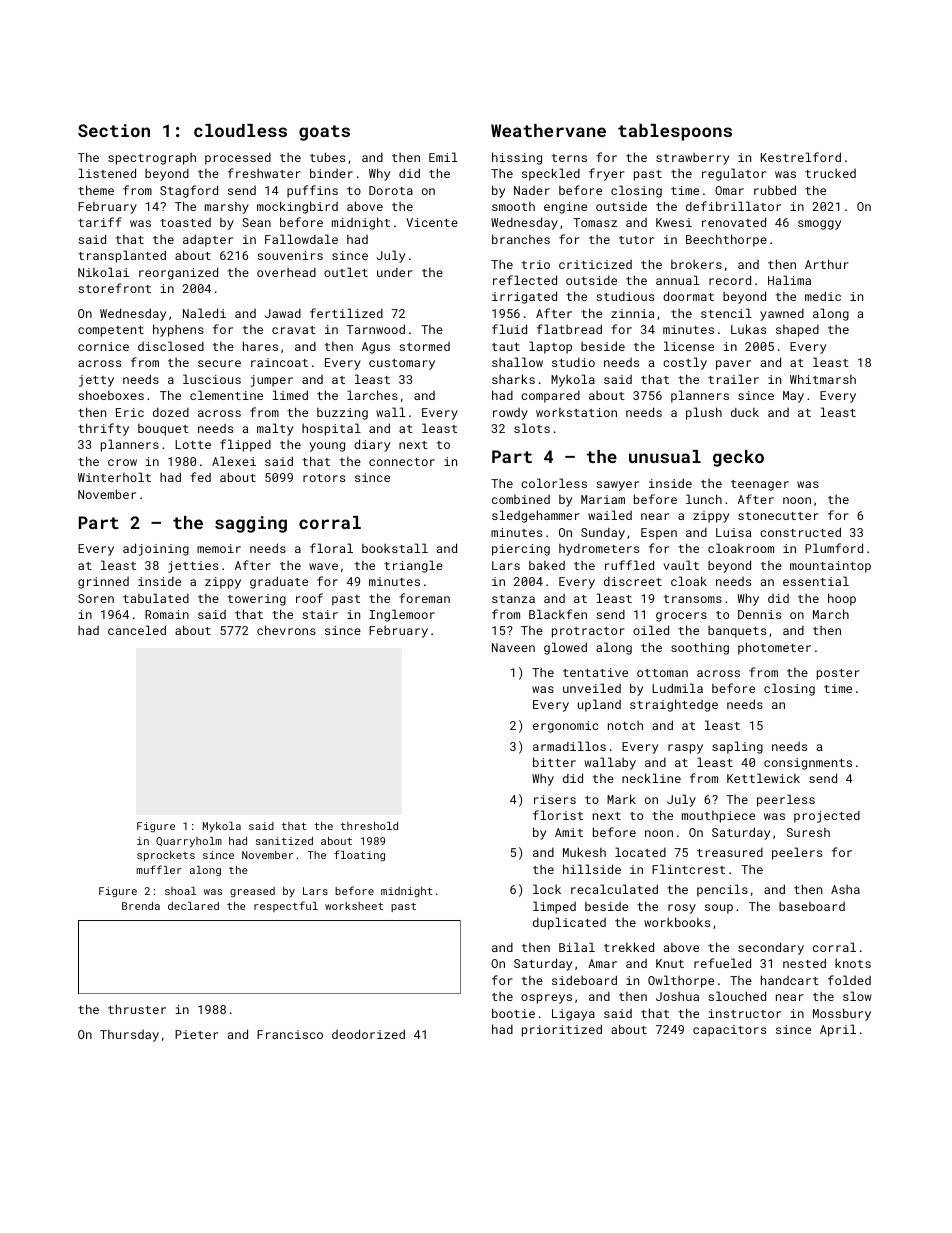  Describe the element at coordinates (96, 381) in the page. I see `jetty` at that location.
